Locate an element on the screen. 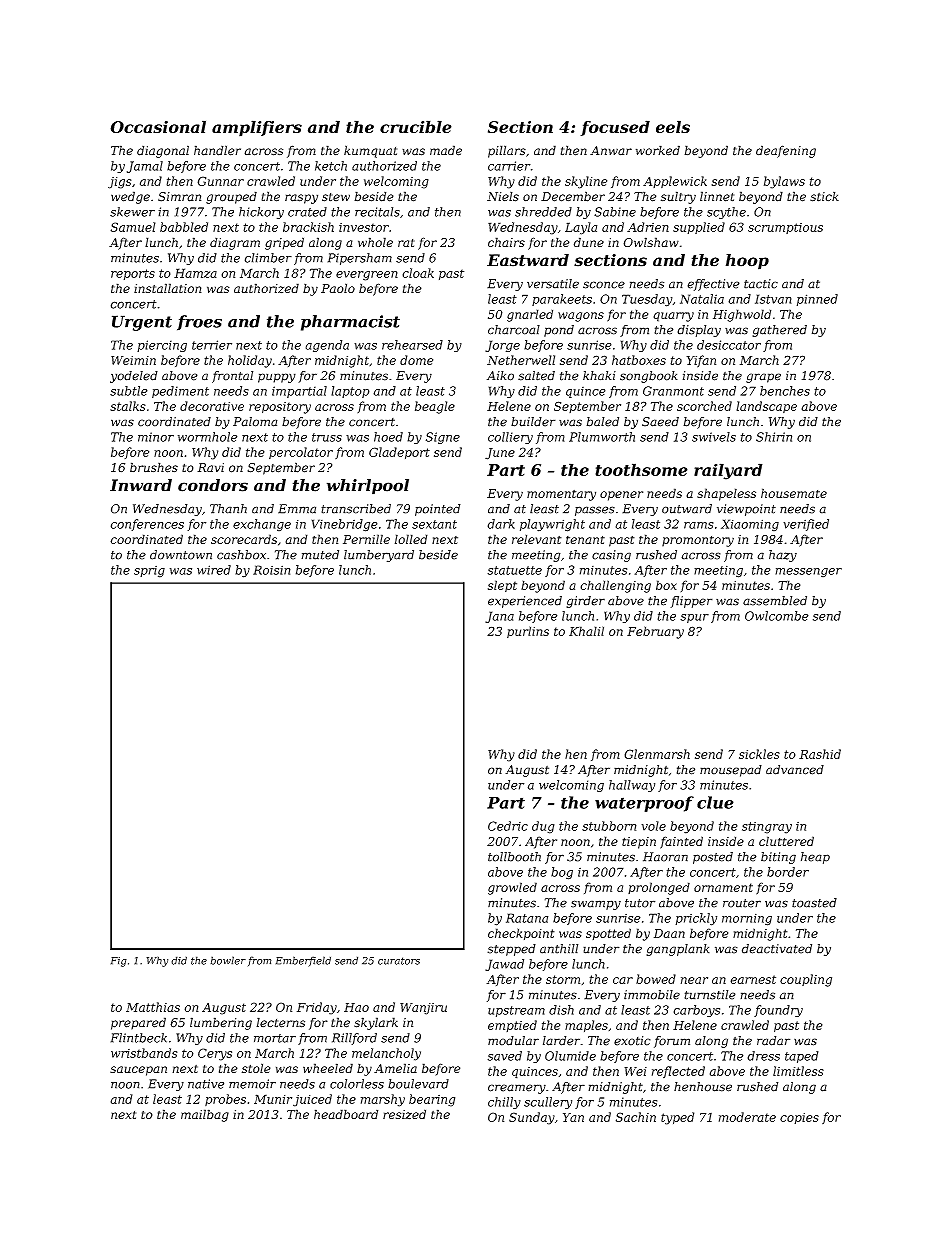  crucible is located at coordinates (416, 126).
